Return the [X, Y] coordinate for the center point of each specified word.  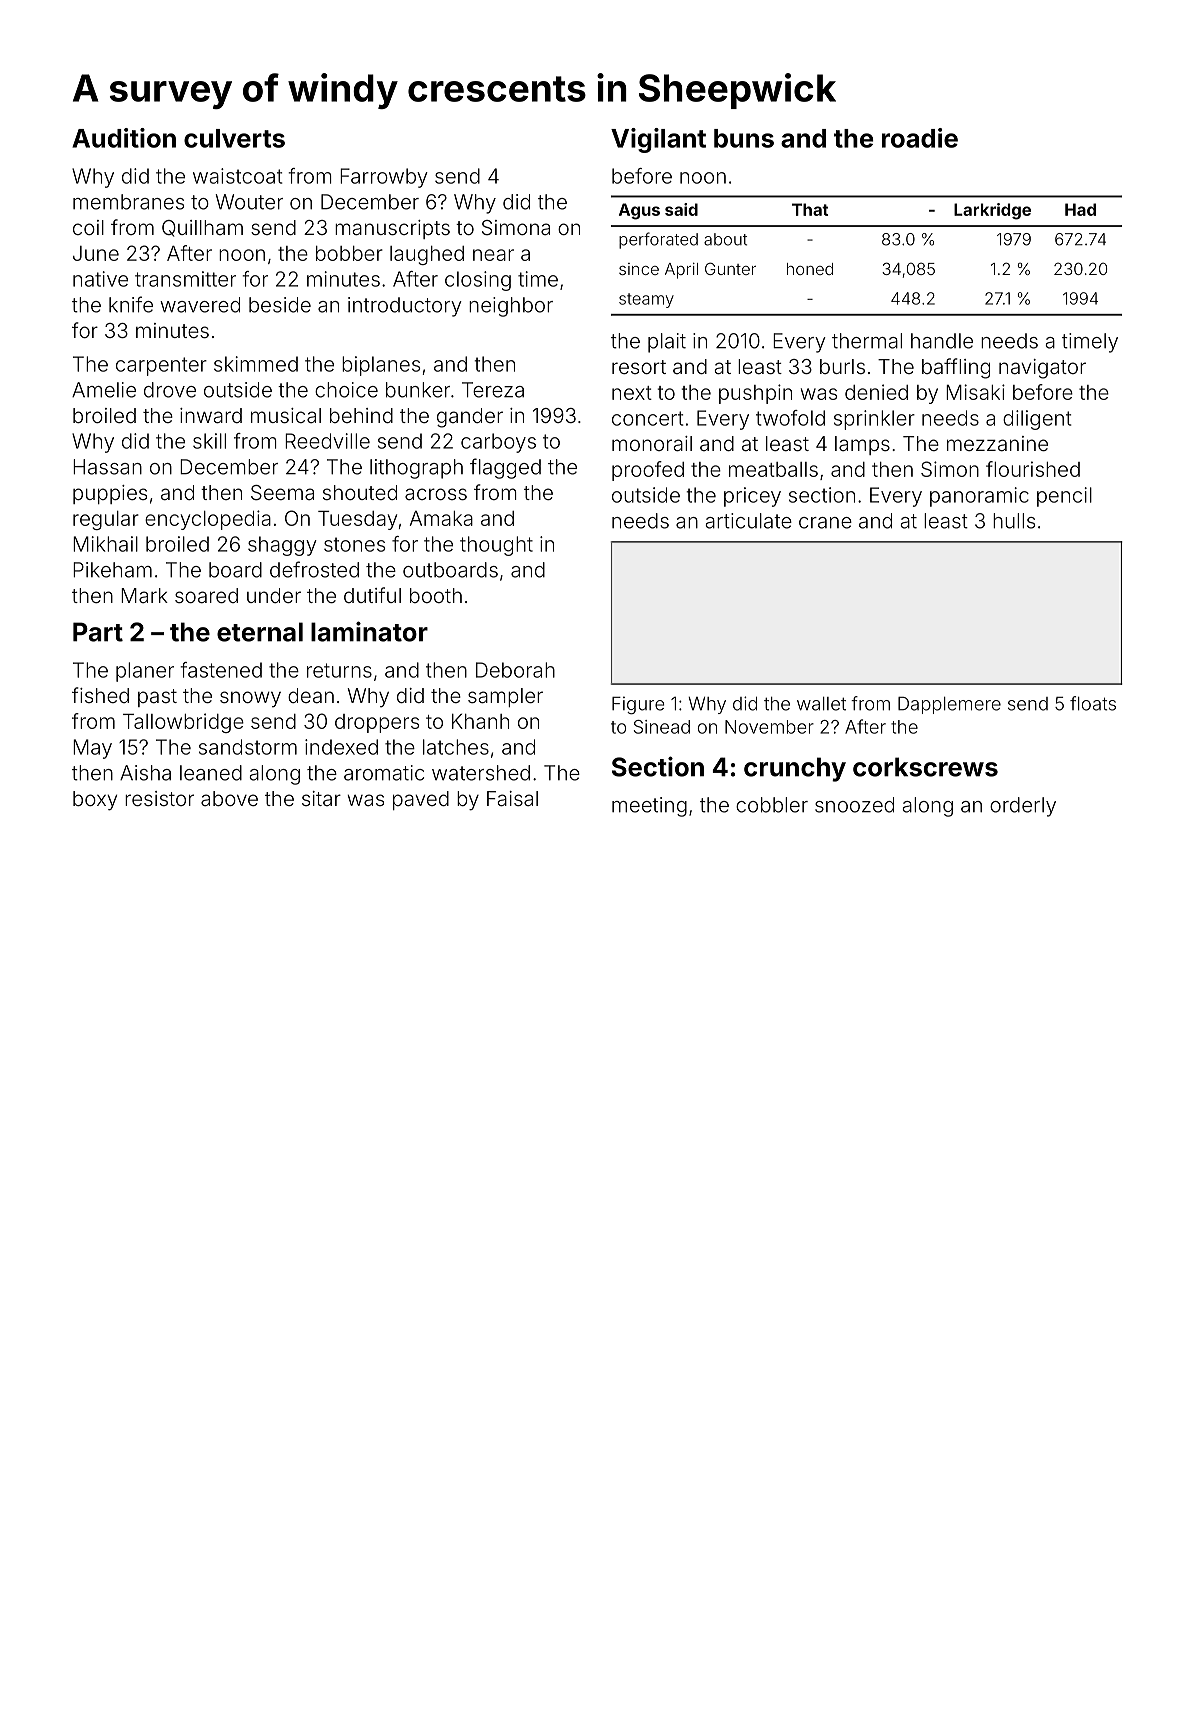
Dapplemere [949, 705]
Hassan [107, 467]
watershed [481, 773]
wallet [821, 704]
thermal [867, 341]
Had [1080, 209]
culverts [234, 138]
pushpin [755, 394]
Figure [638, 705]
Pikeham [112, 570]
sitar [321, 798]
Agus [639, 211]
